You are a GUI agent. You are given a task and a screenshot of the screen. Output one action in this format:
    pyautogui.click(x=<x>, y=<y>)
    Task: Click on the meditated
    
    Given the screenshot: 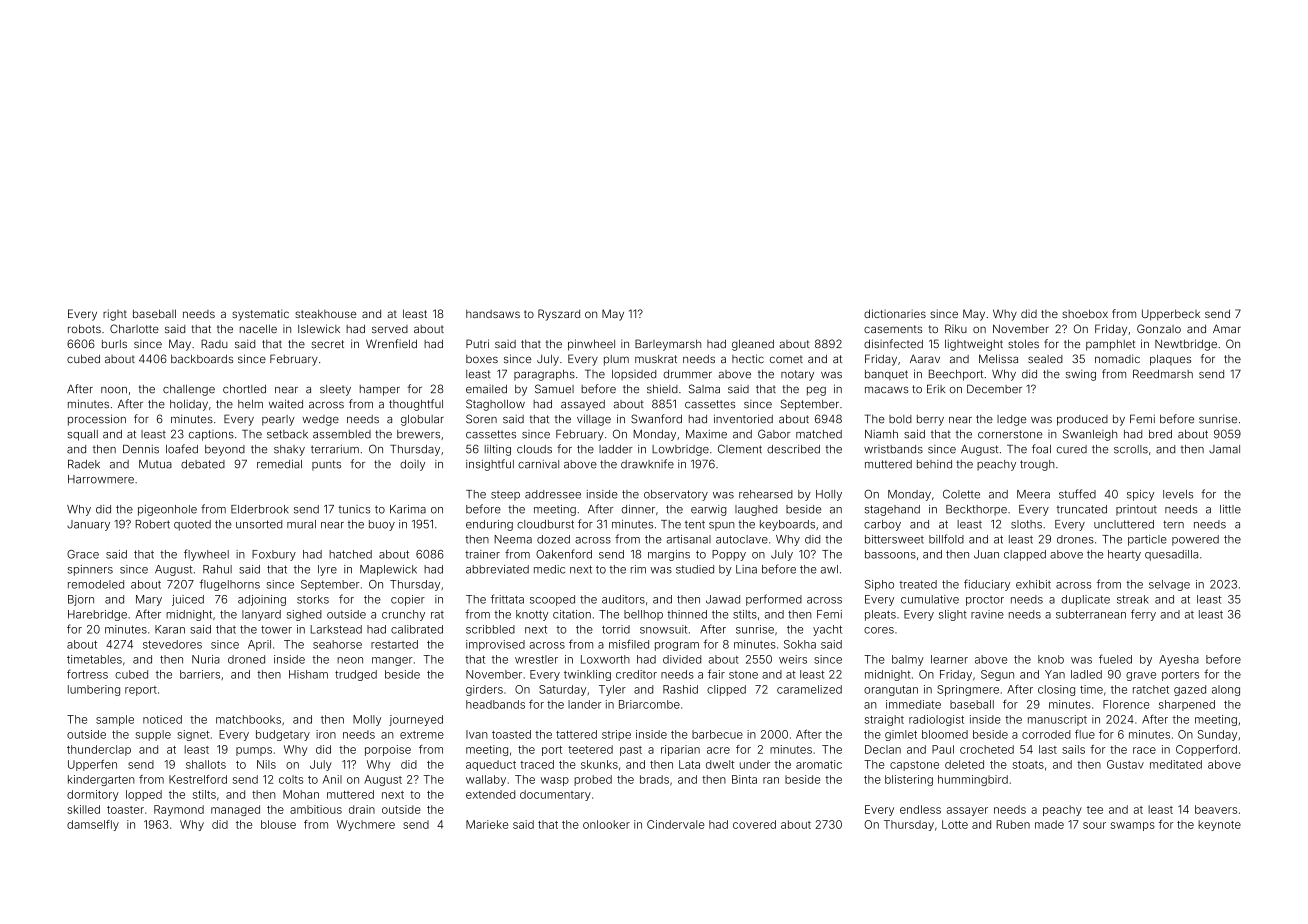 What is the action you would take?
    pyautogui.click(x=1176, y=764)
